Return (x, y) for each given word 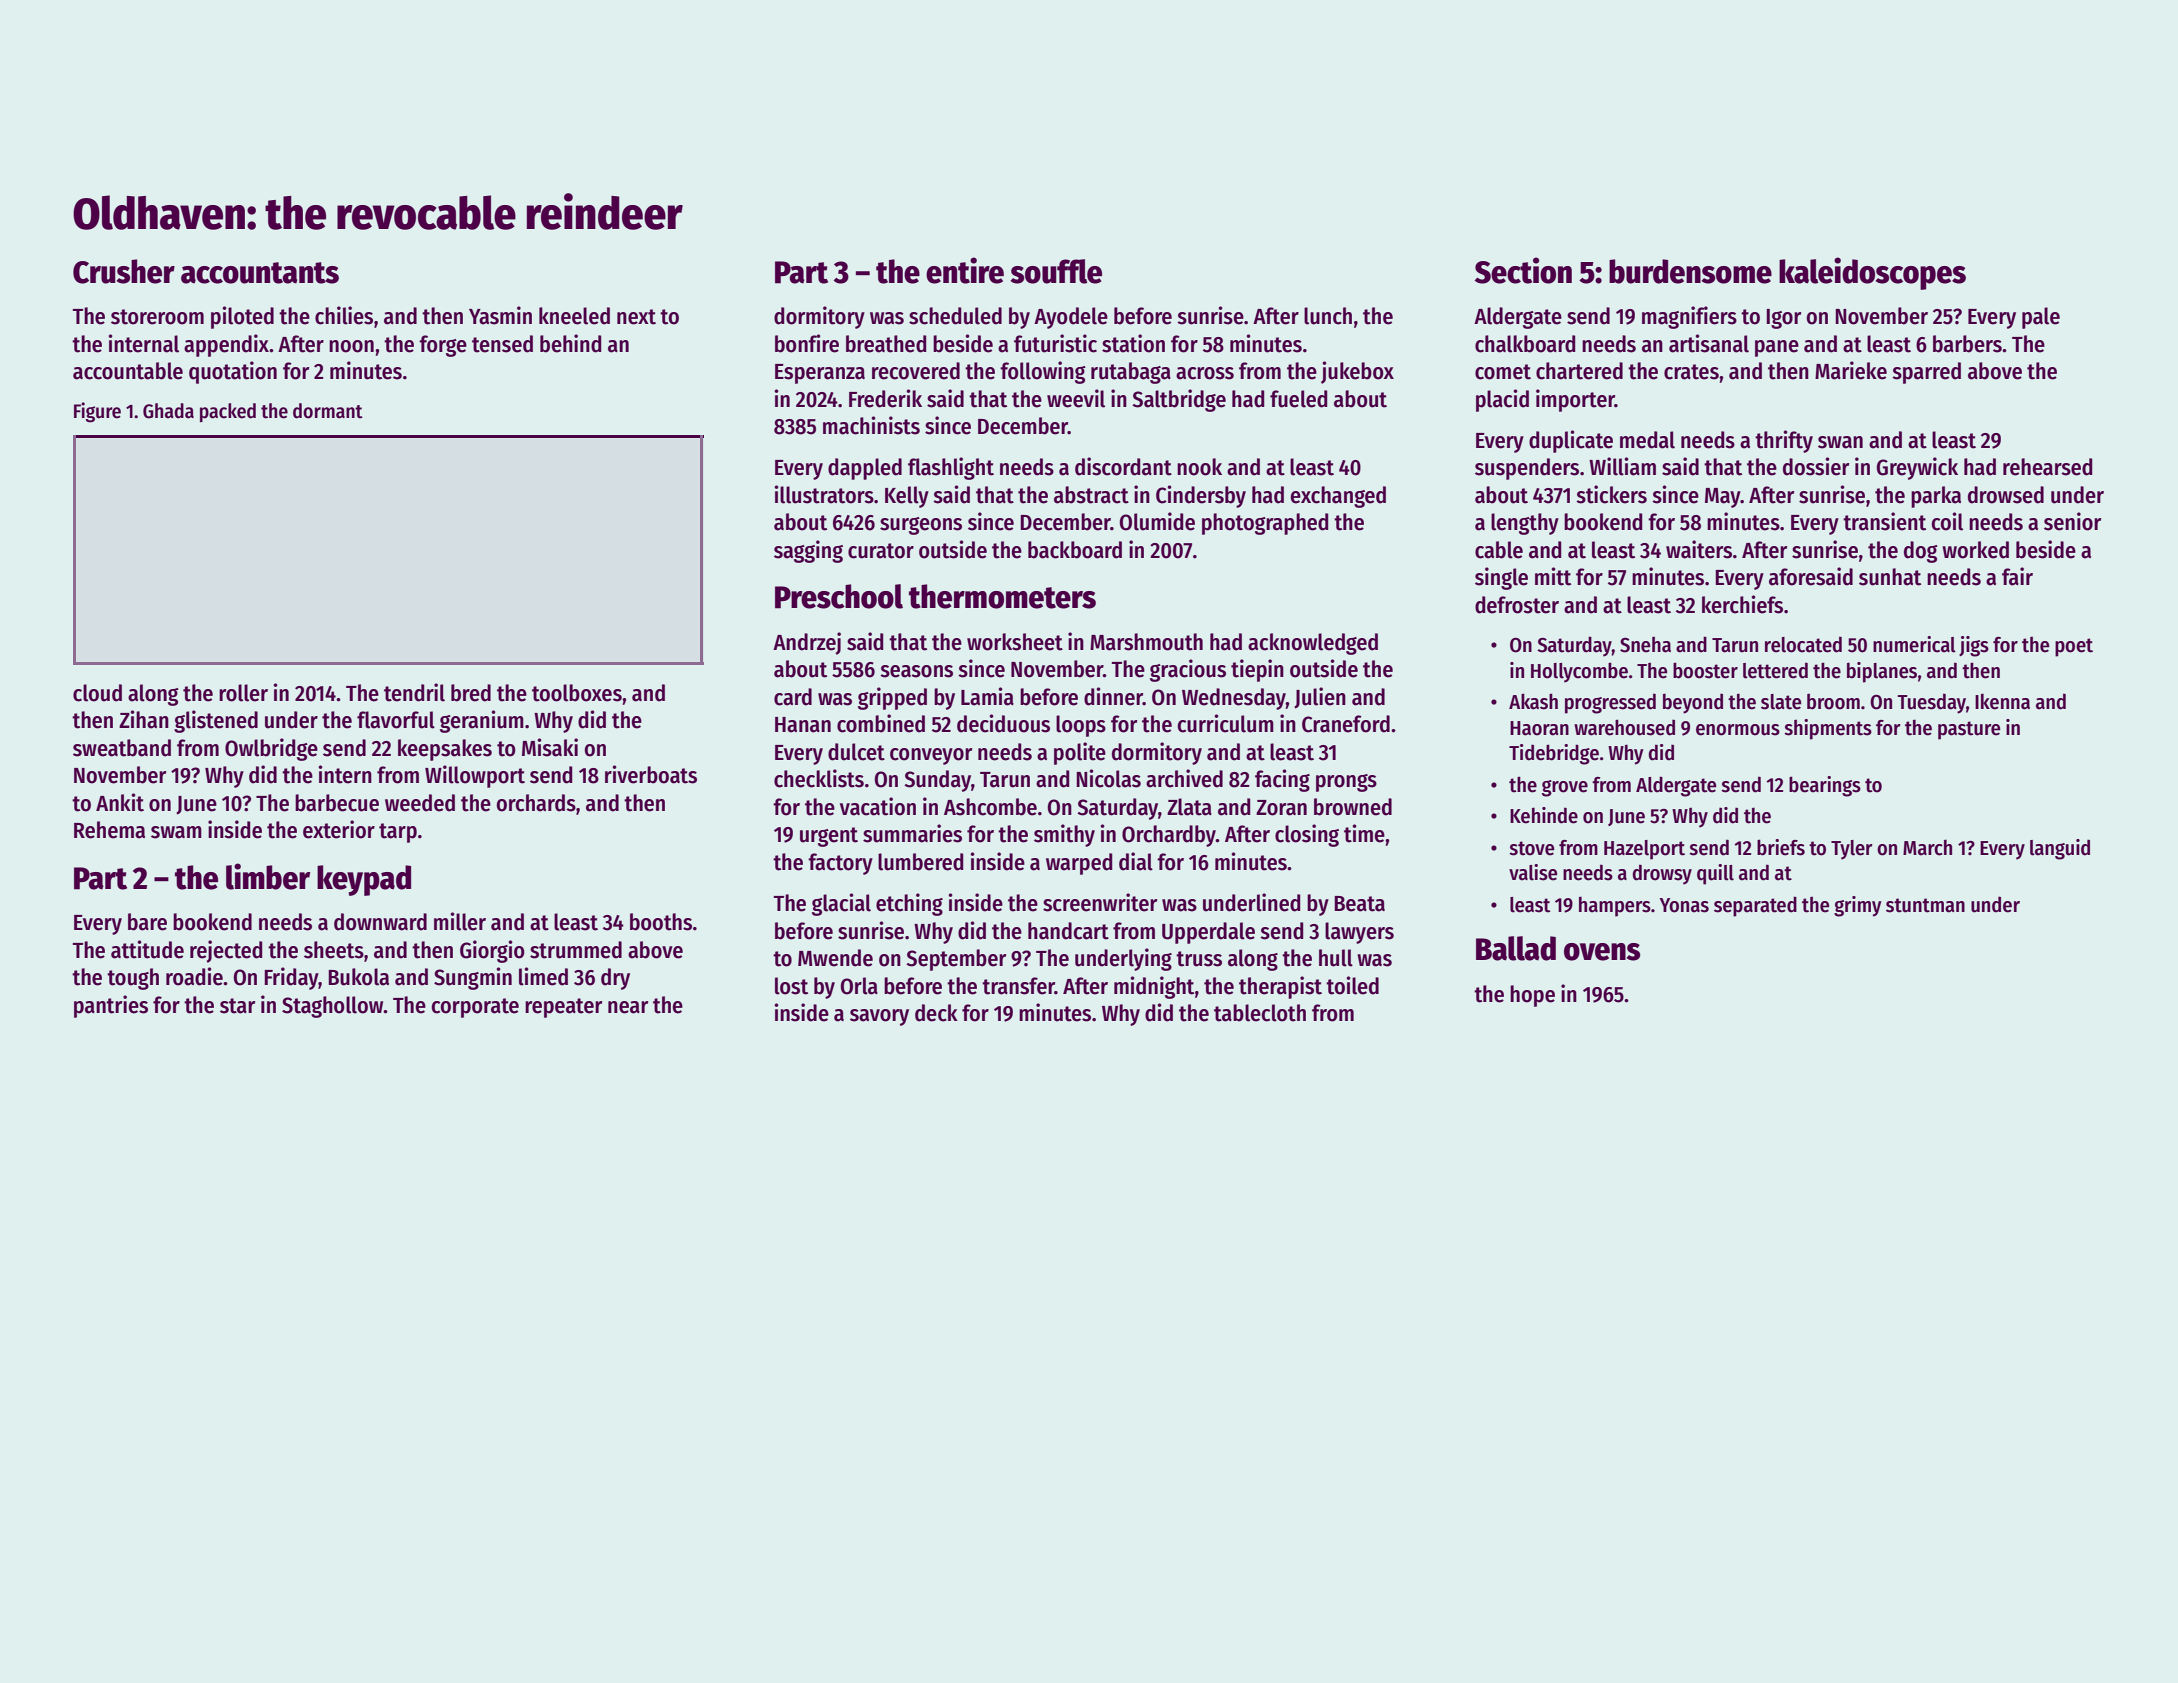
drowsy (1662, 874)
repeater (563, 1008)
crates (1691, 372)
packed (228, 412)
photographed (1265, 524)
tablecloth (1260, 1013)
